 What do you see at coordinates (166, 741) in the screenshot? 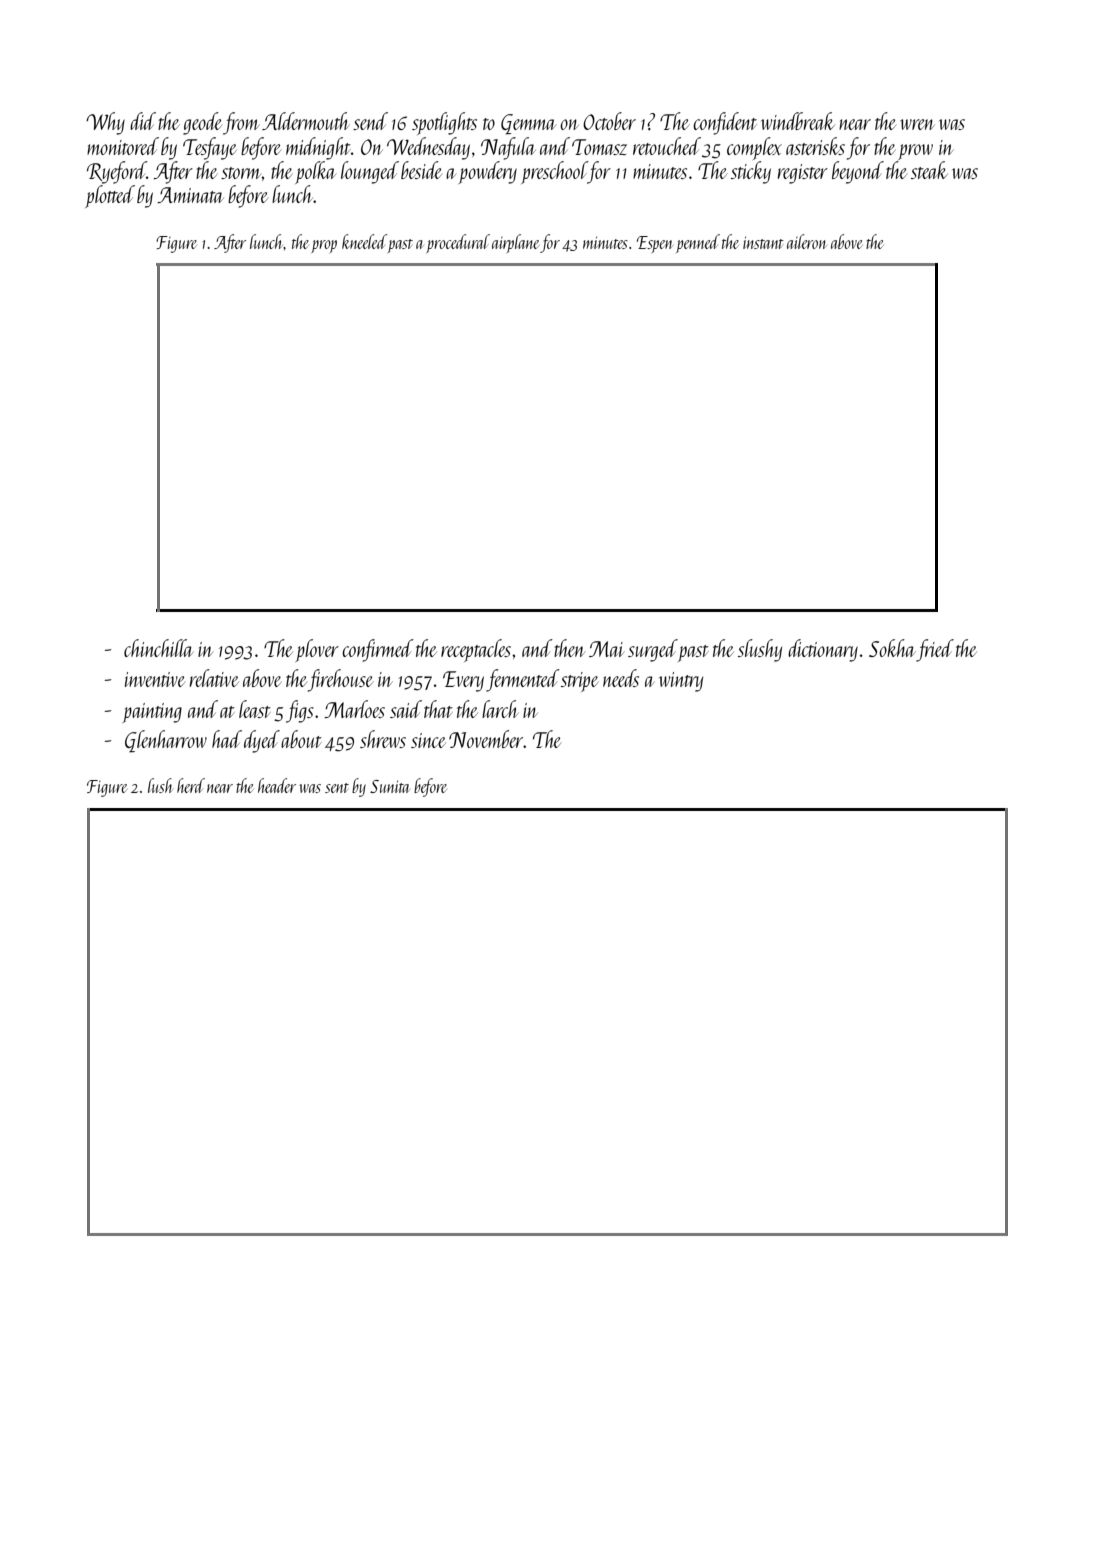
I see `Glenharrow` at bounding box center [166, 741].
